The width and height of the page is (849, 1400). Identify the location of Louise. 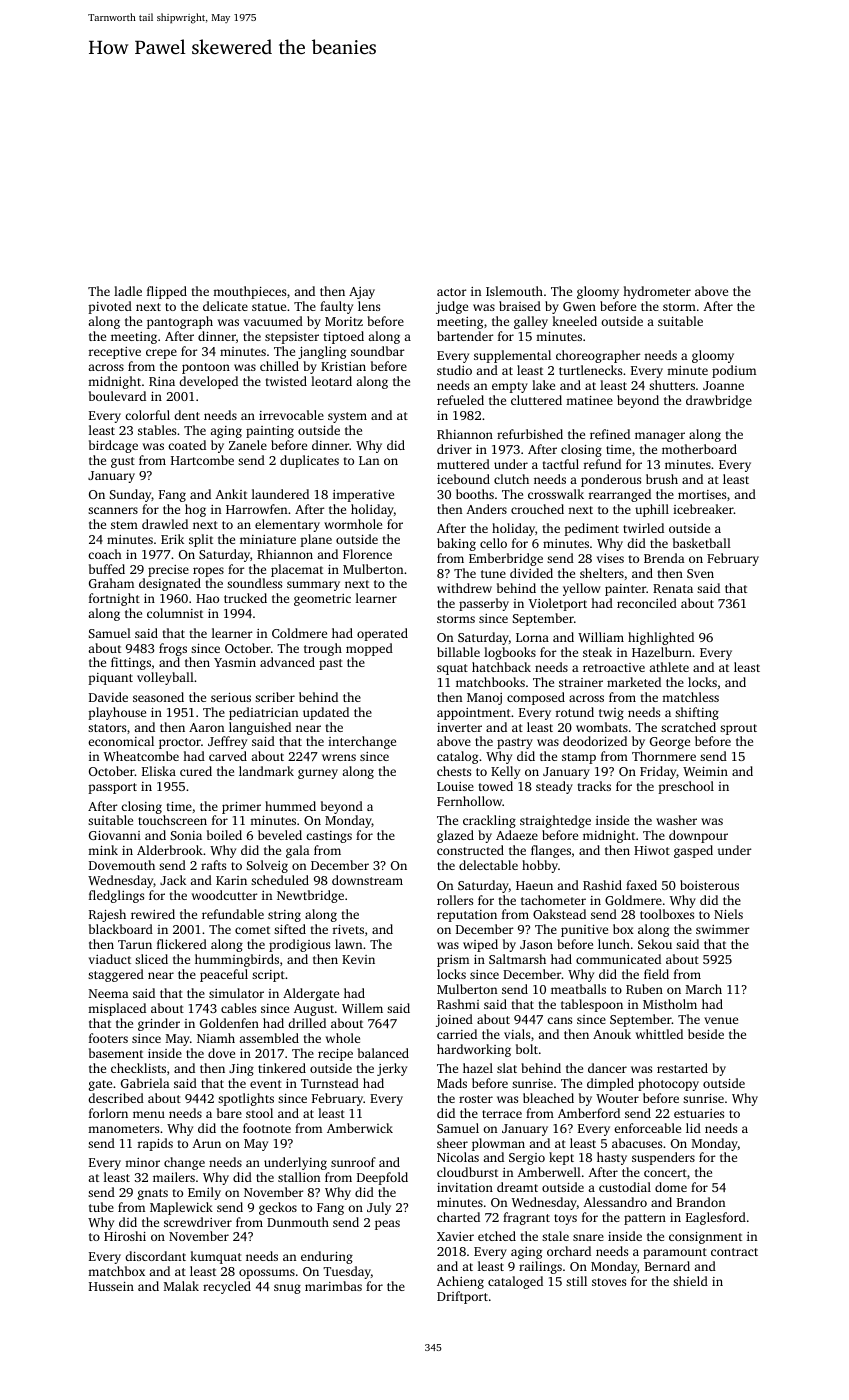
(455, 786).
